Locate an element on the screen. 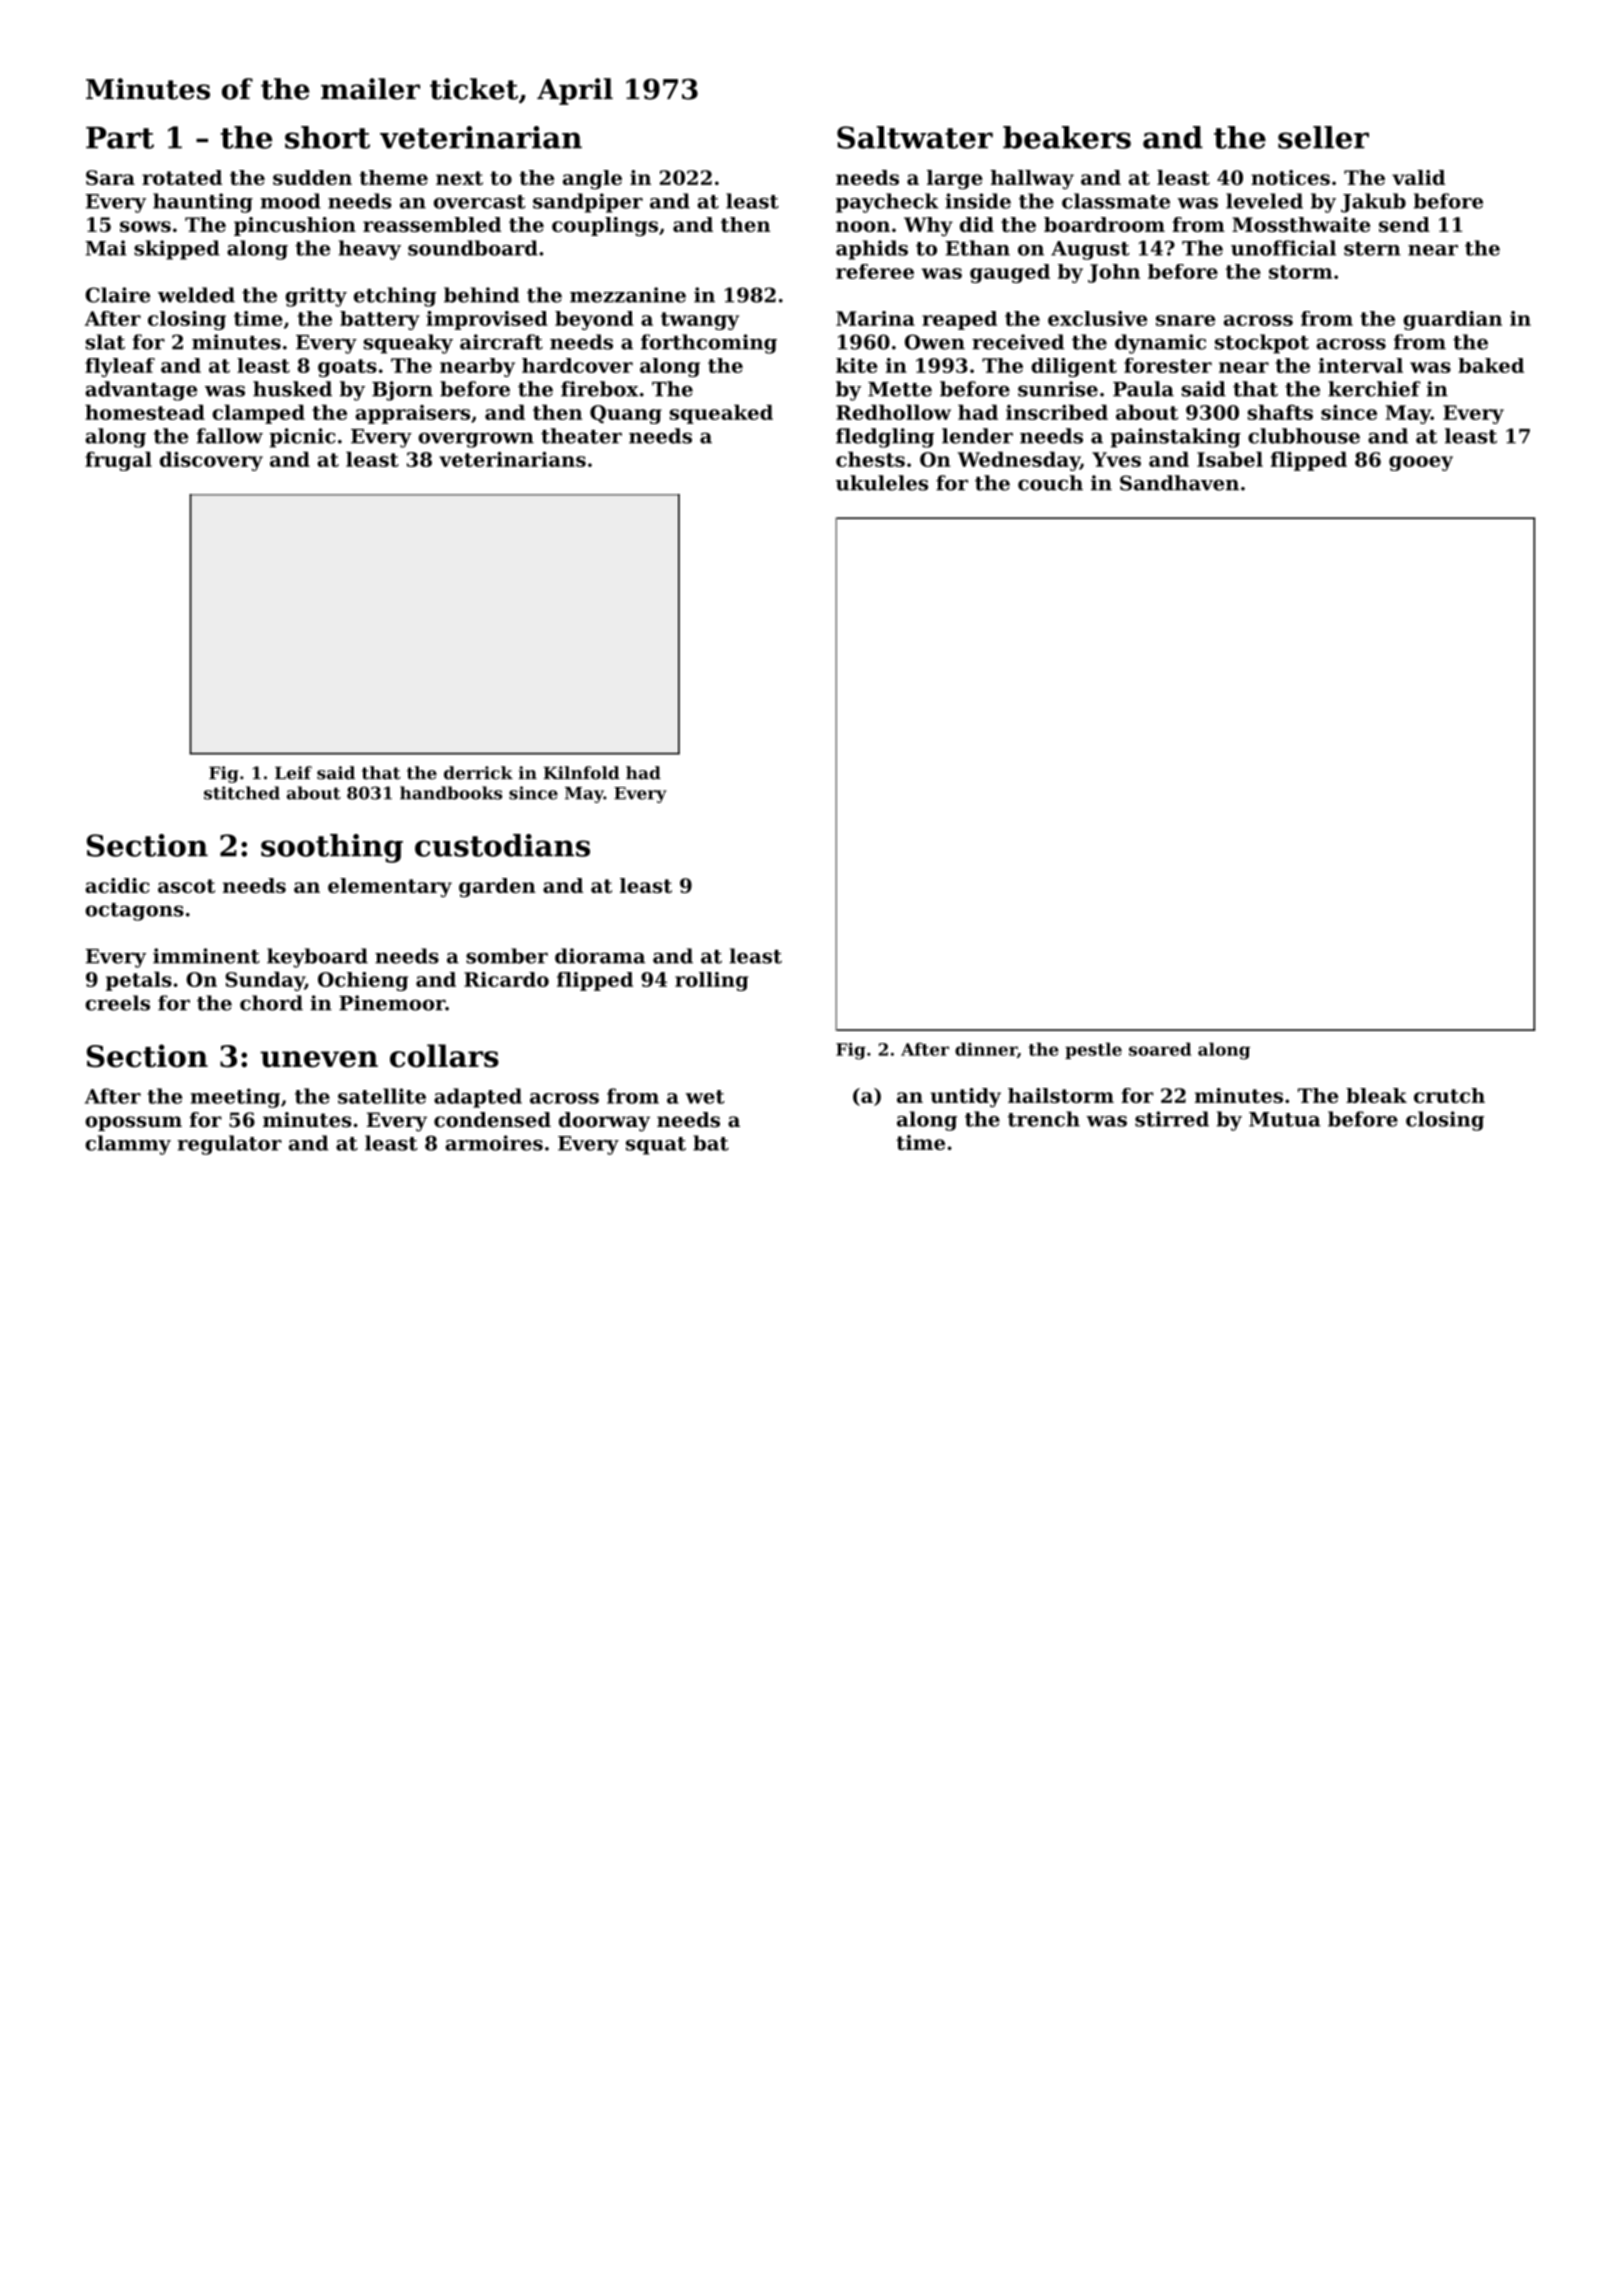 Image resolution: width=1620 pixels, height=2292 pixels. angle is located at coordinates (592, 179).
